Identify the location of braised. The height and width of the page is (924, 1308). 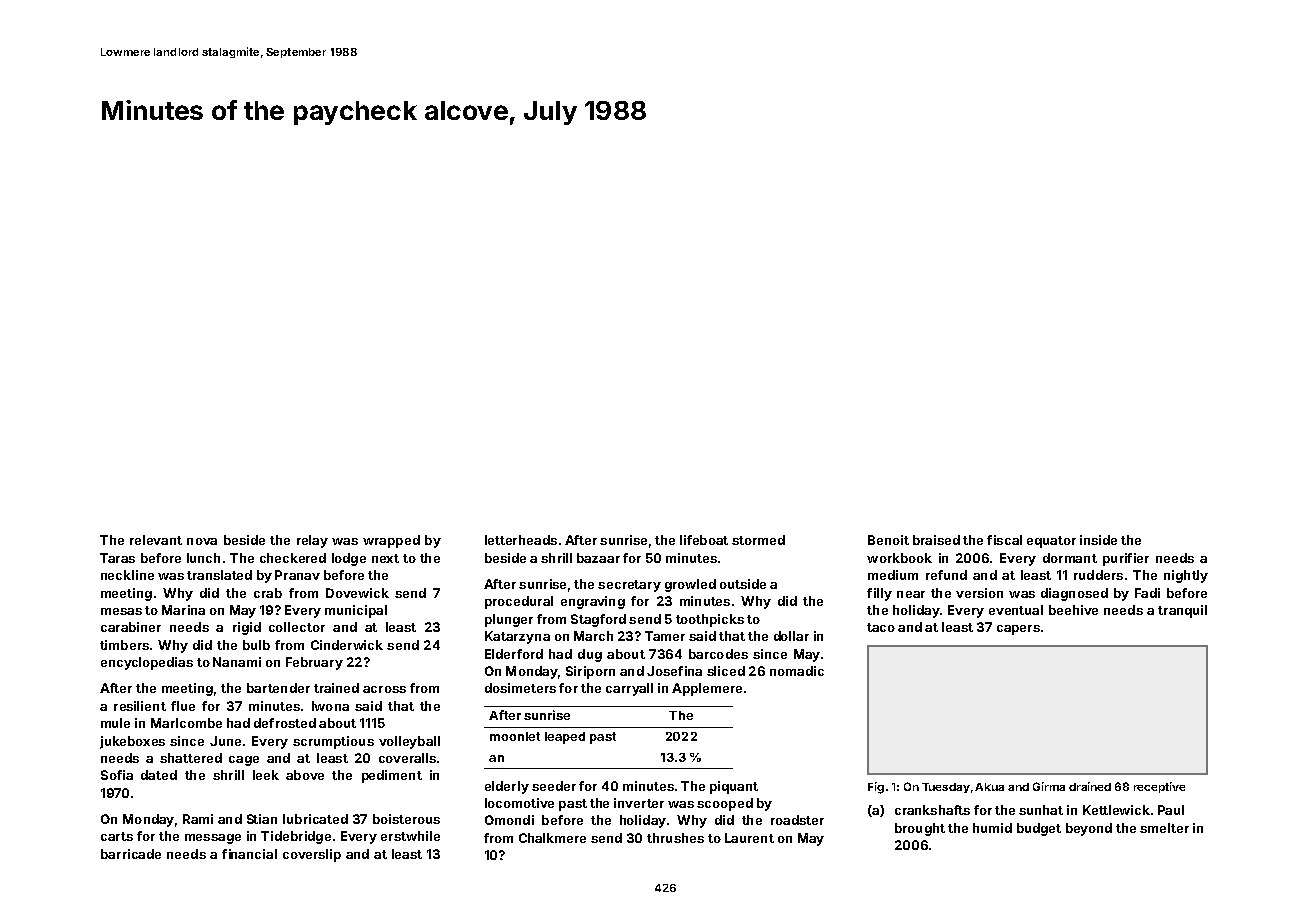
(936, 540).
